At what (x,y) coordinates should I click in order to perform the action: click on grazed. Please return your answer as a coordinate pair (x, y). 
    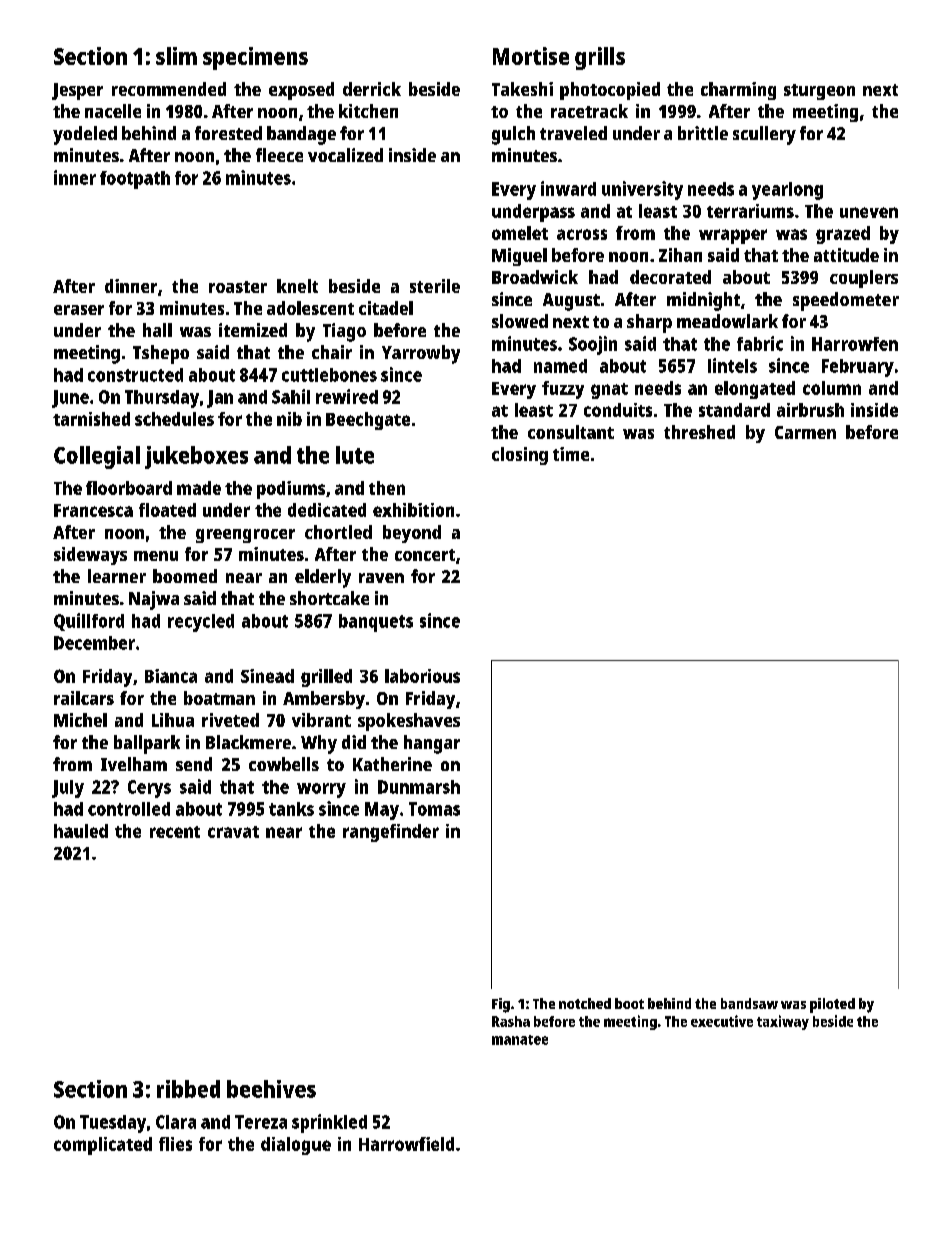
    Looking at the image, I should click on (843, 235).
